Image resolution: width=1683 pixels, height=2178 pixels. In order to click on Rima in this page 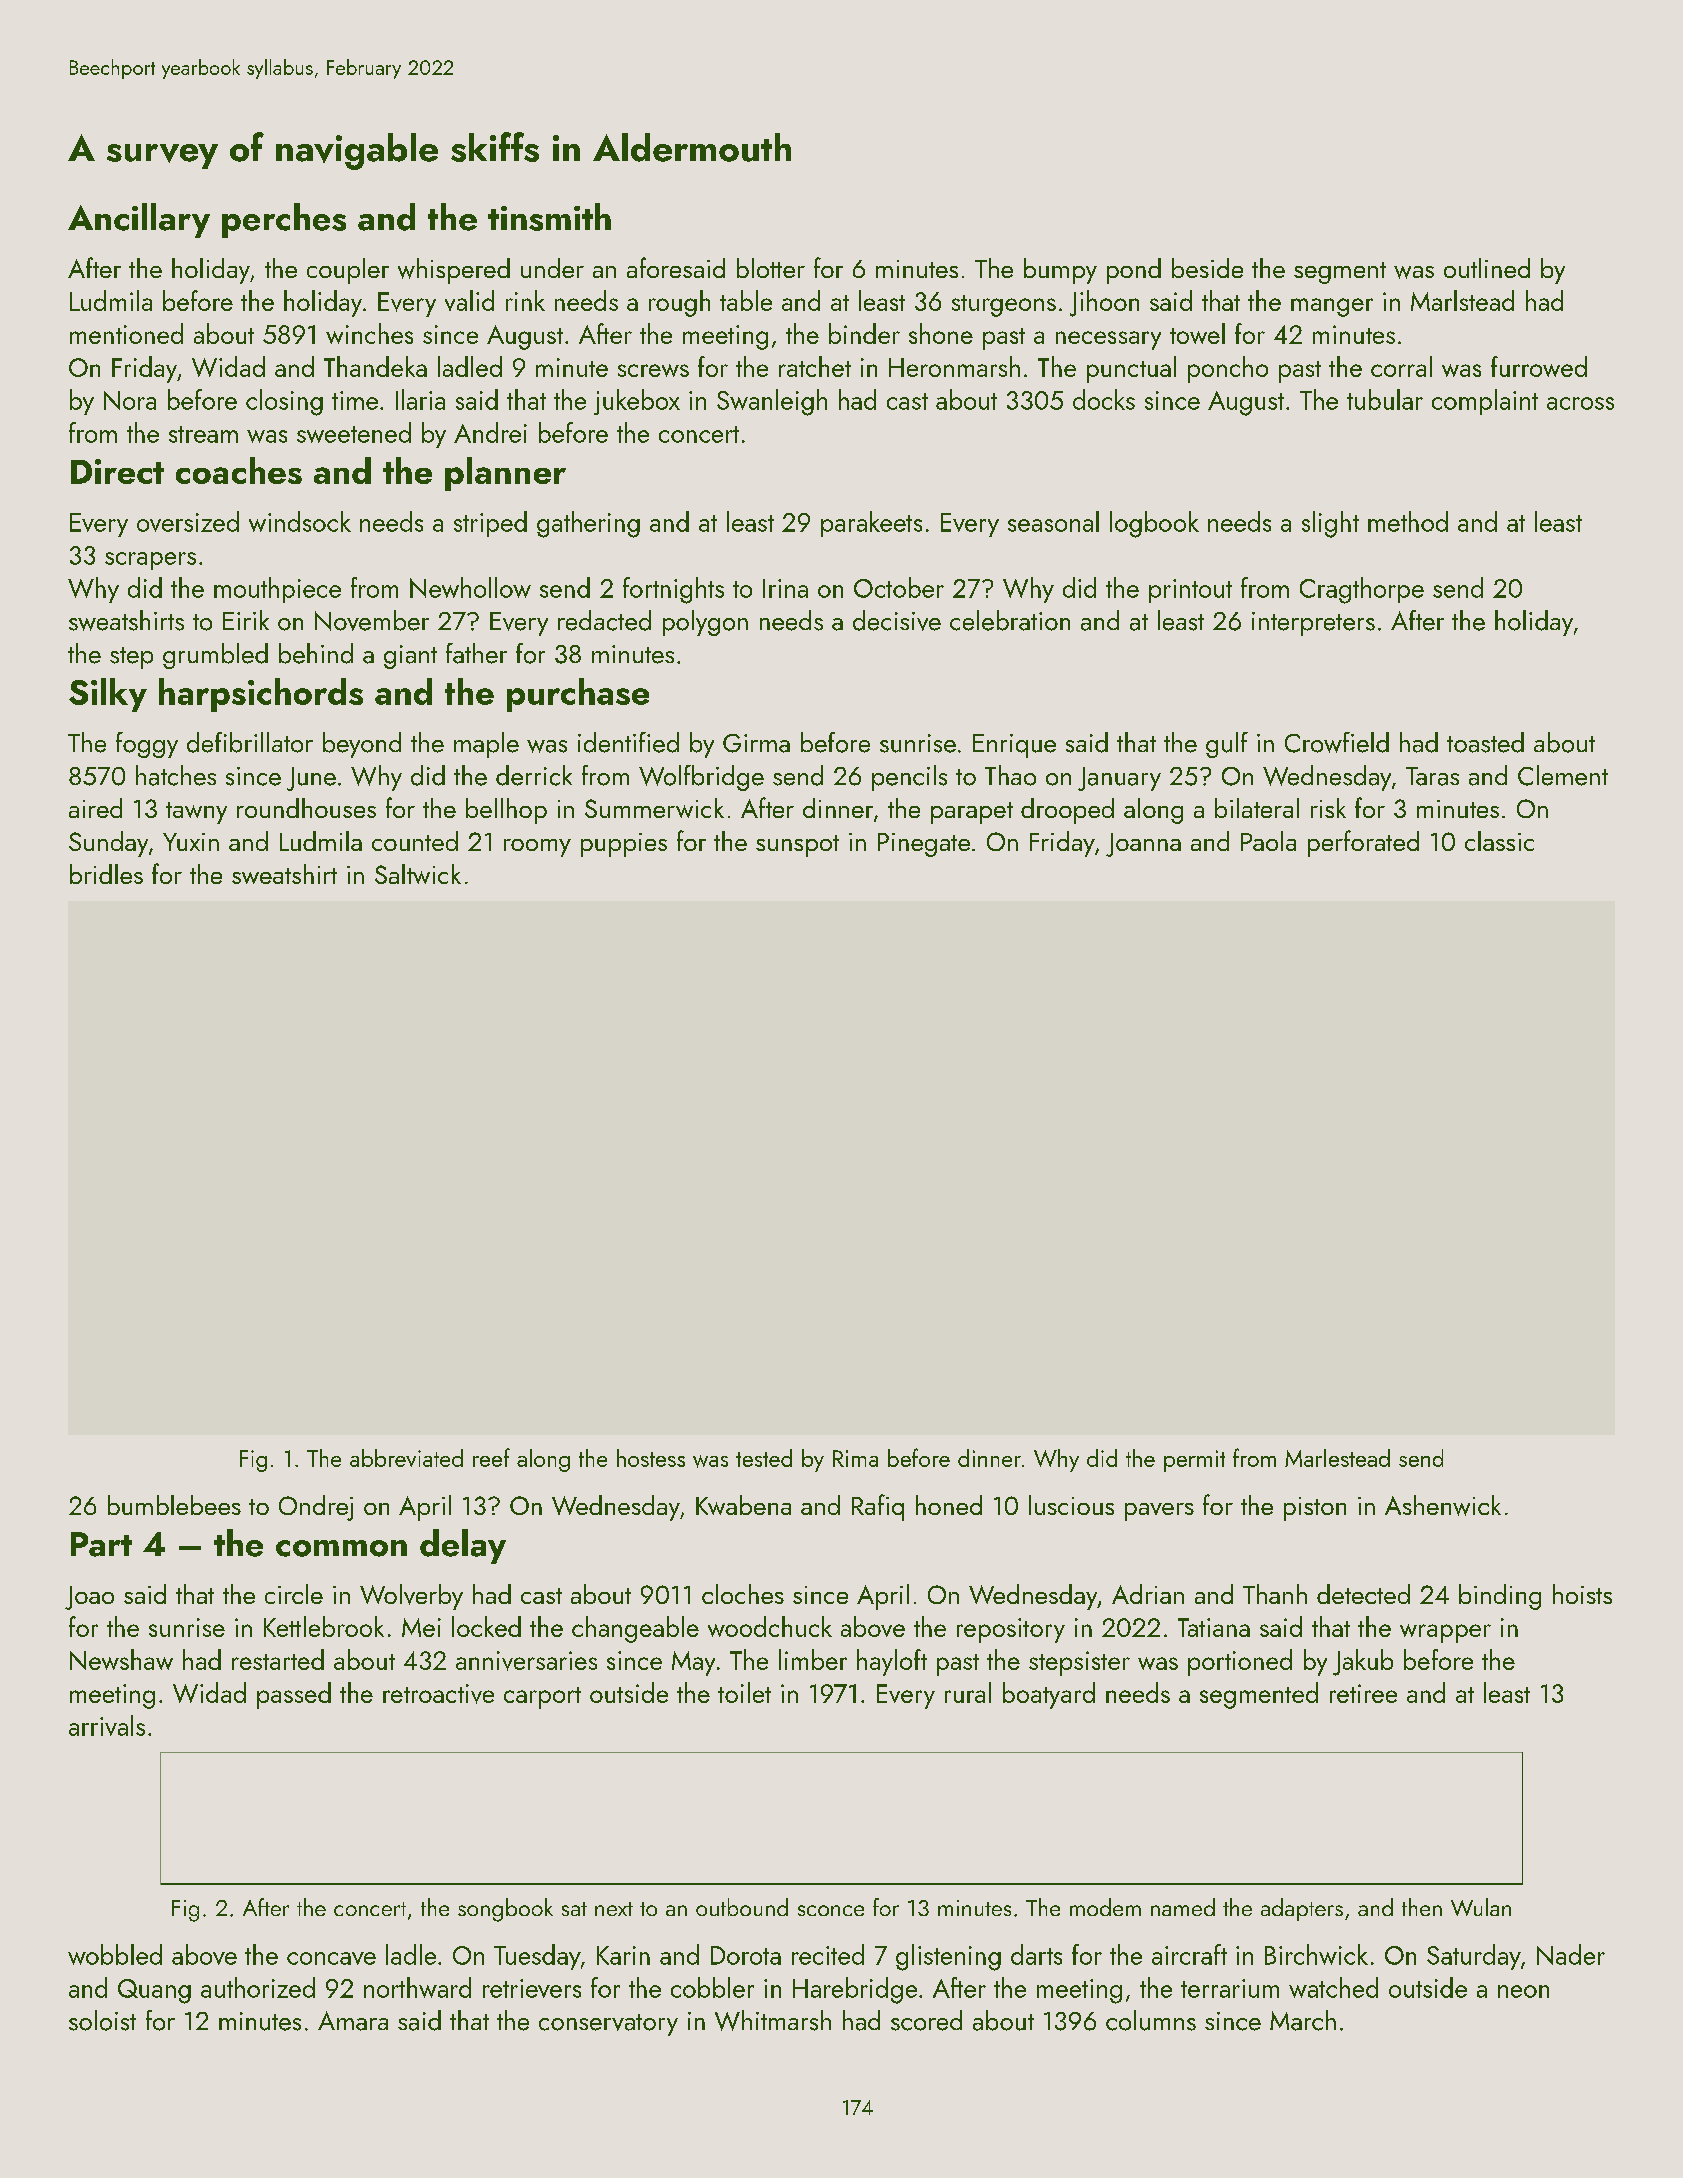, I will do `click(855, 1458)`.
